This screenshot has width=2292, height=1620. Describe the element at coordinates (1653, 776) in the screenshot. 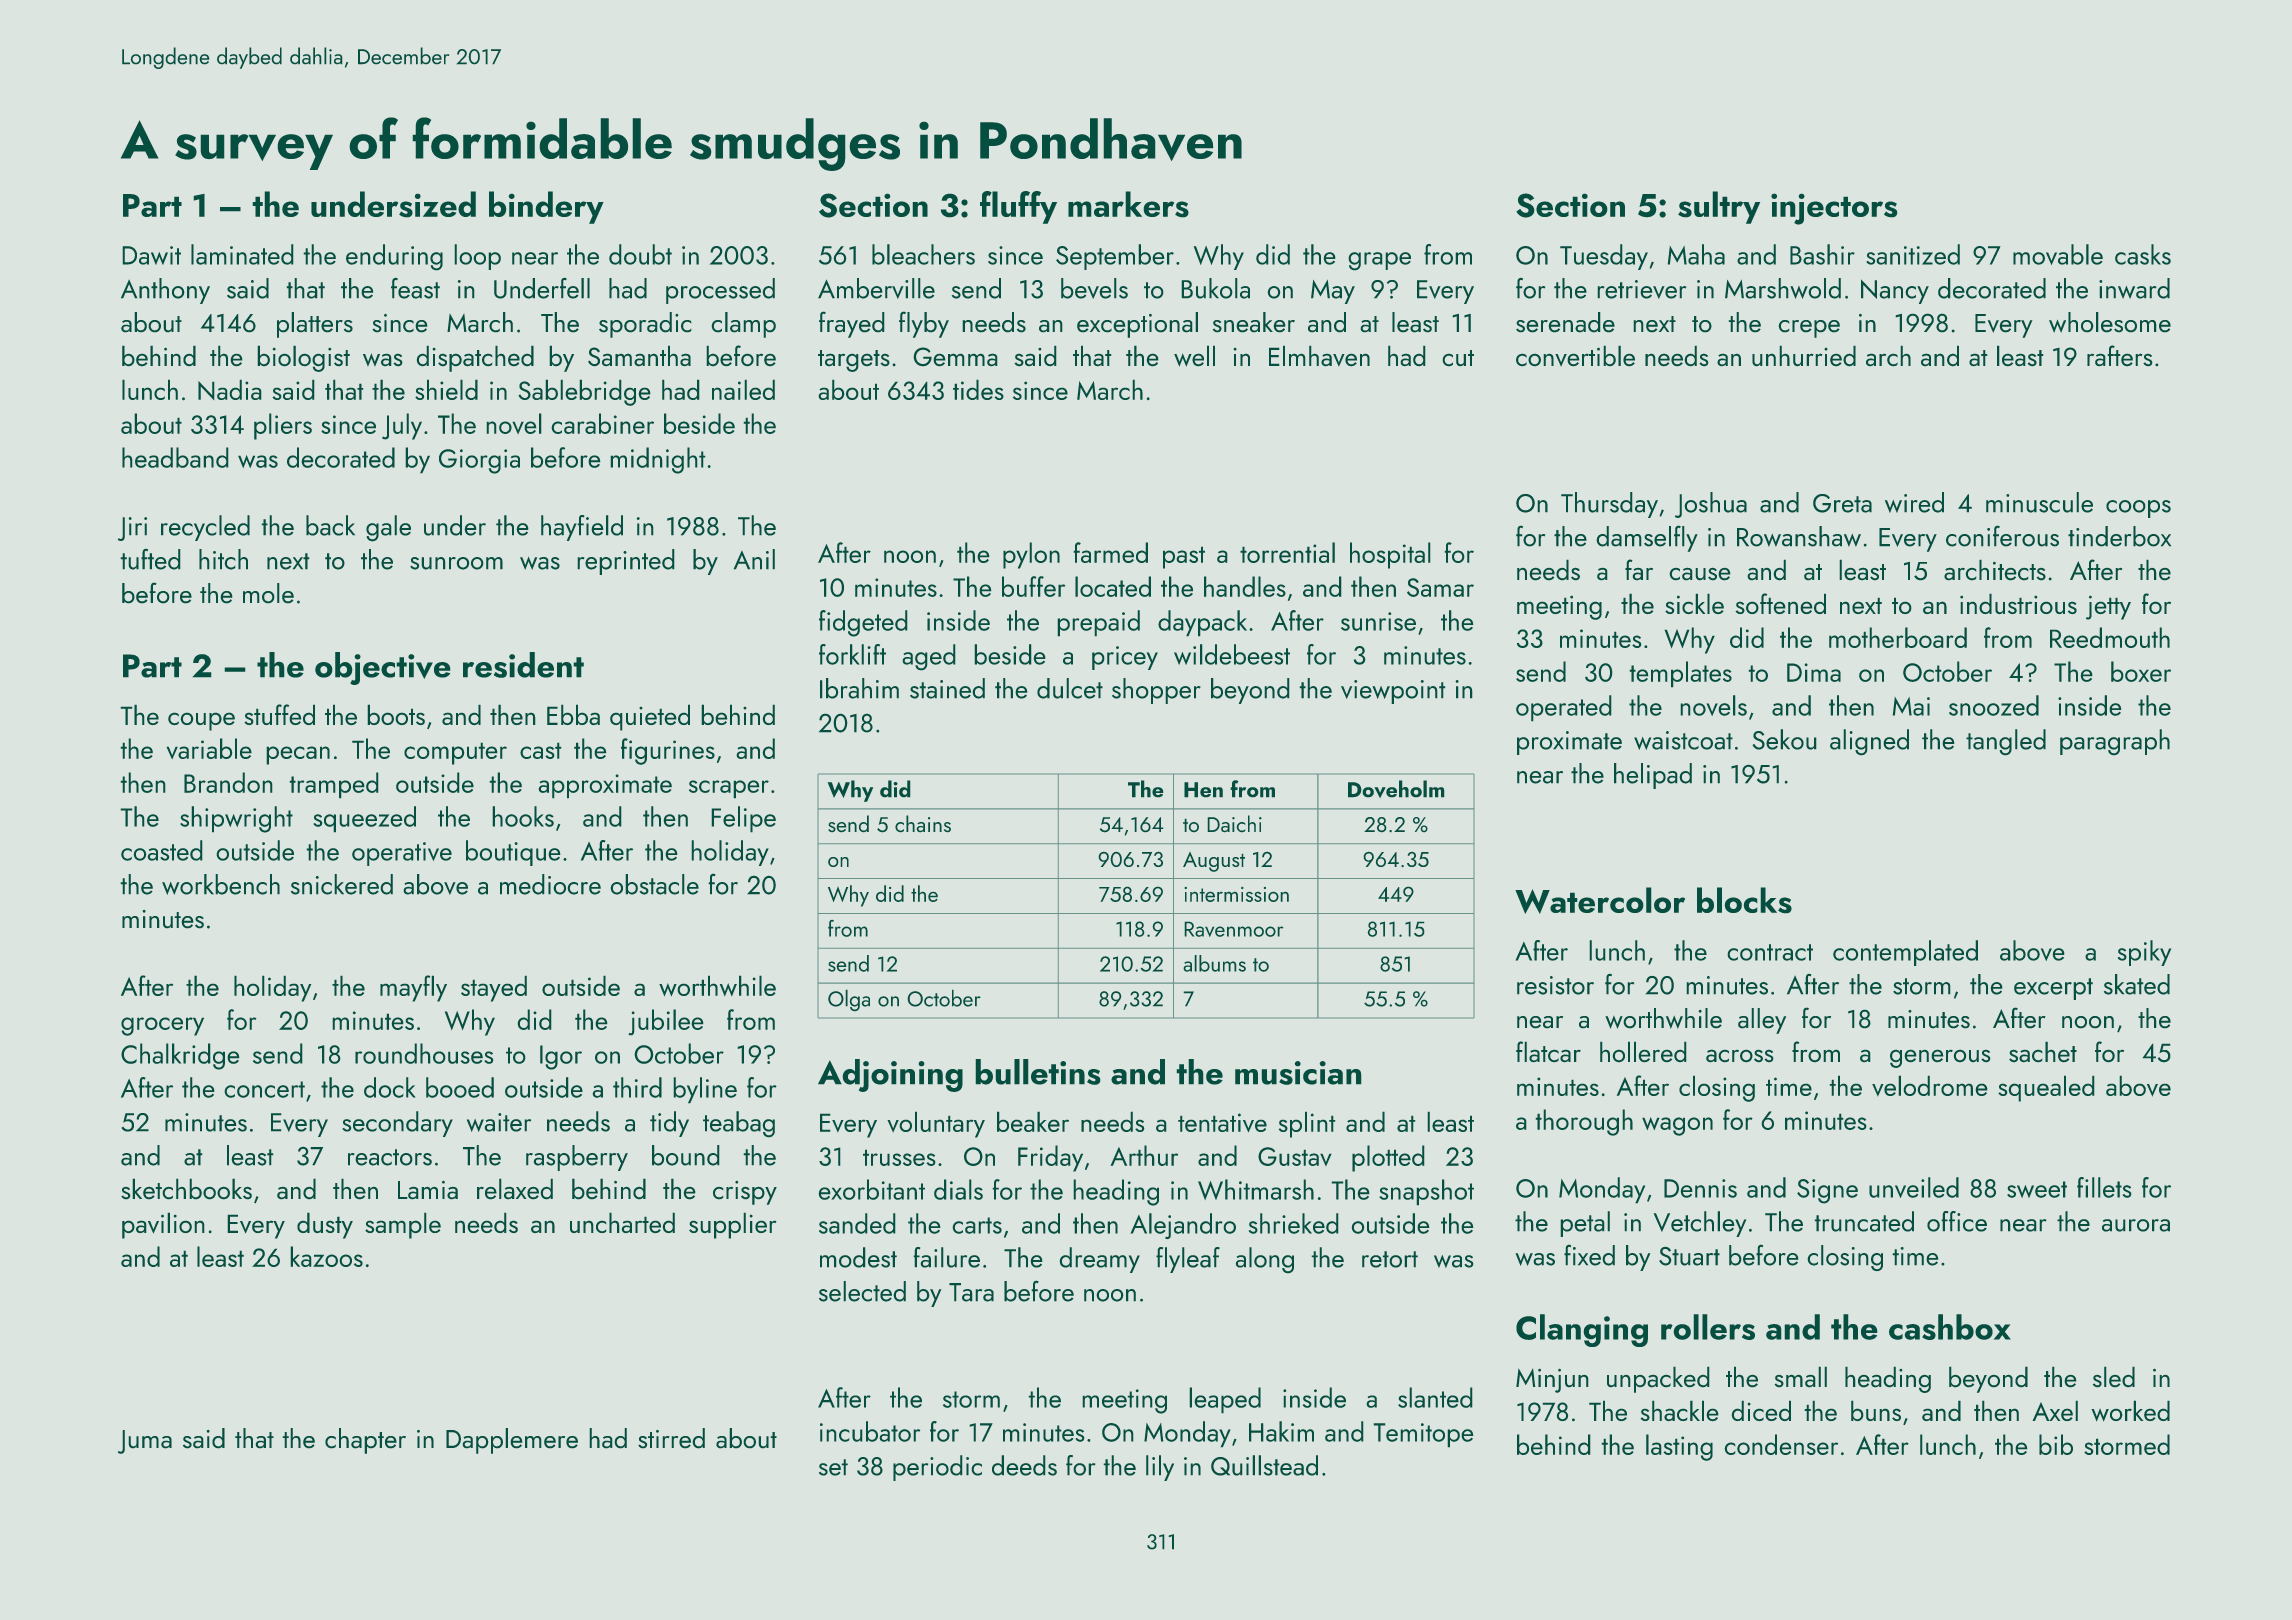

I see `helipad` at that location.
